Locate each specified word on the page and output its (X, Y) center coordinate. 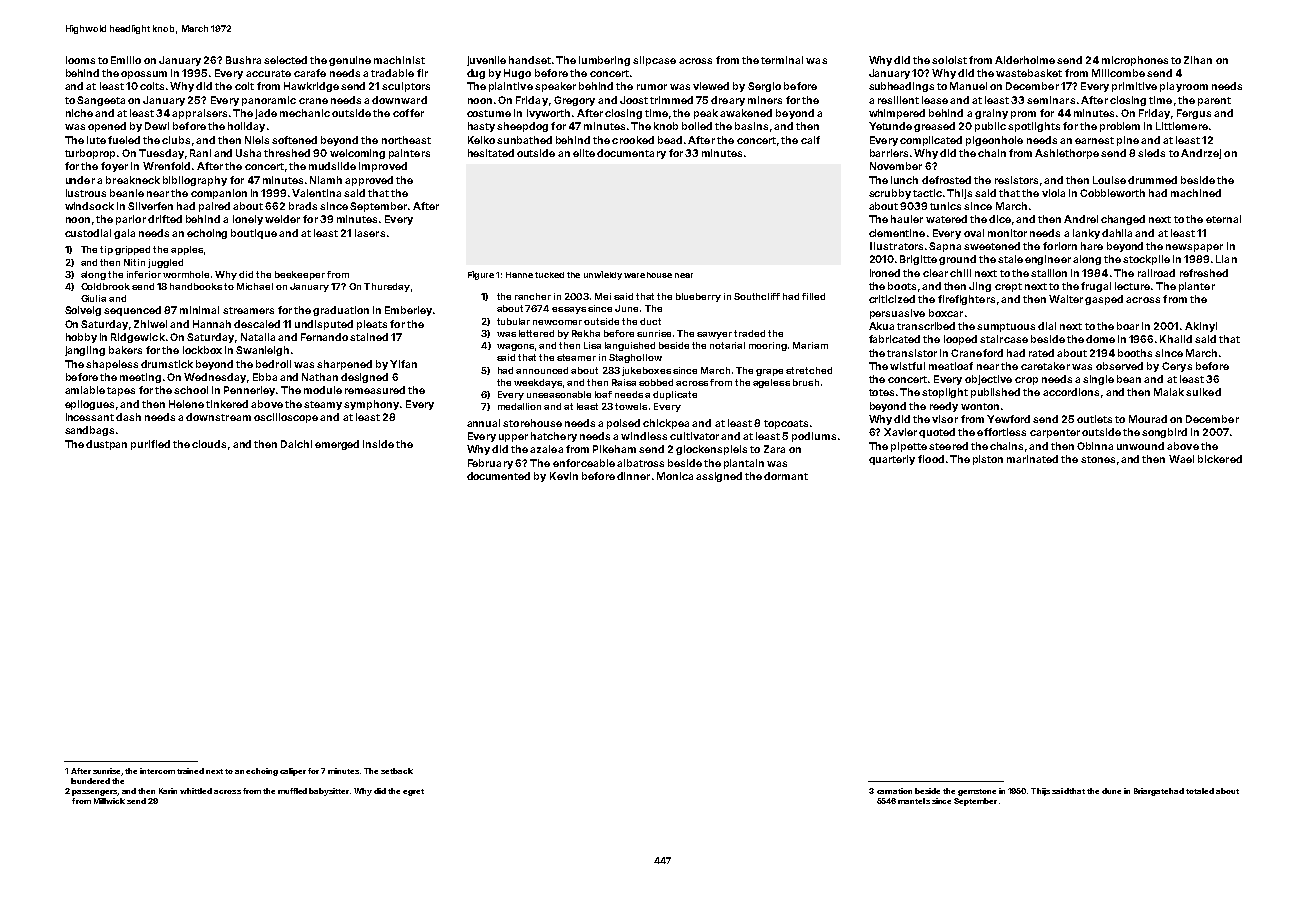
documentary (631, 154)
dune (1111, 791)
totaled (1200, 791)
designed (364, 378)
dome (1100, 339)
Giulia (93, 298)
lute (96, 140)
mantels (914, 801)
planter (1197, 287)
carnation (894, 791)
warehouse (648, 275)
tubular (513, 321)
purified (150, 445)
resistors (1016, 180)
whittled (196, 791)
